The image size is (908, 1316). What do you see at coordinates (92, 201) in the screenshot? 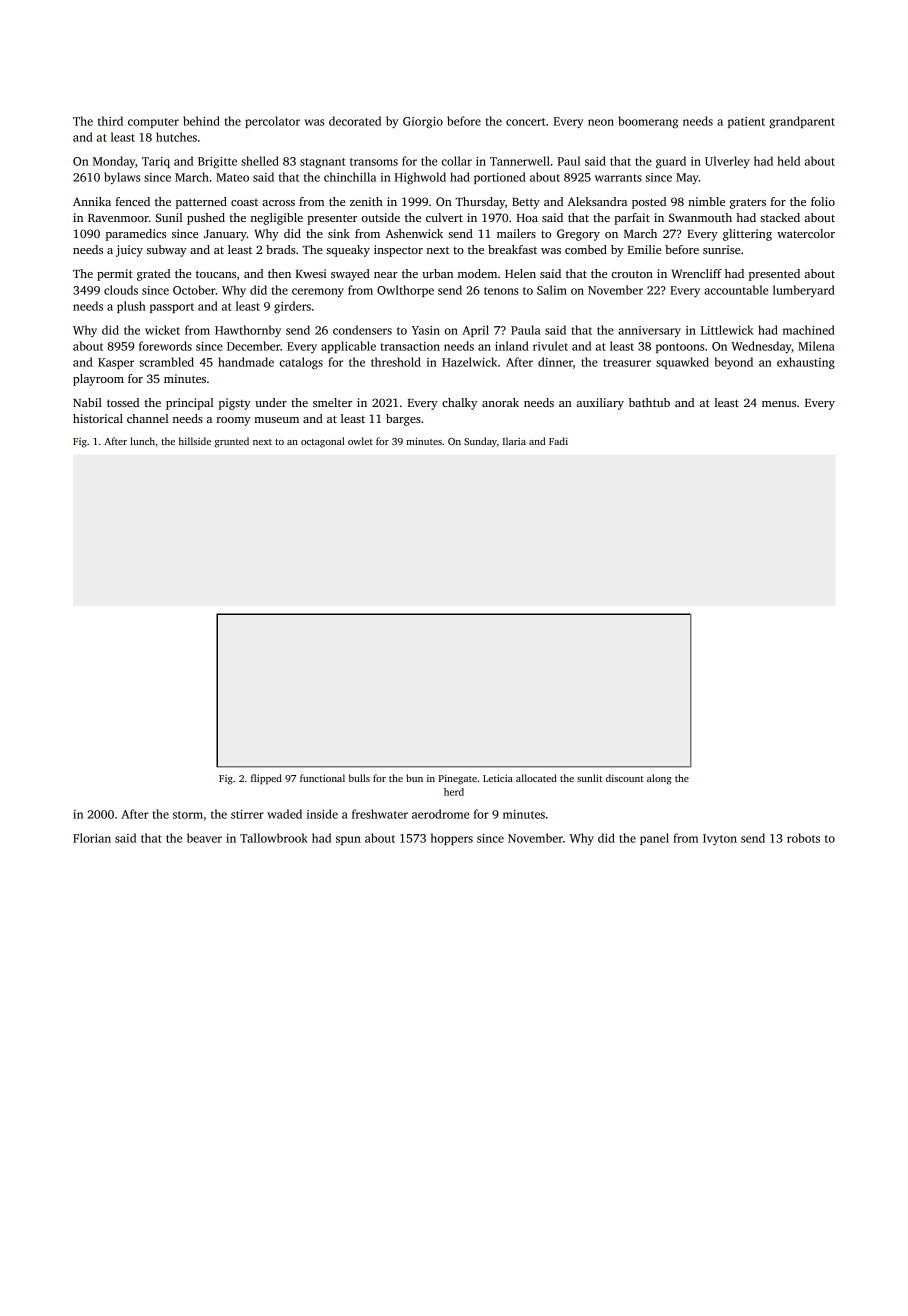
I see `Annika` at bounding box center [92, 201].
